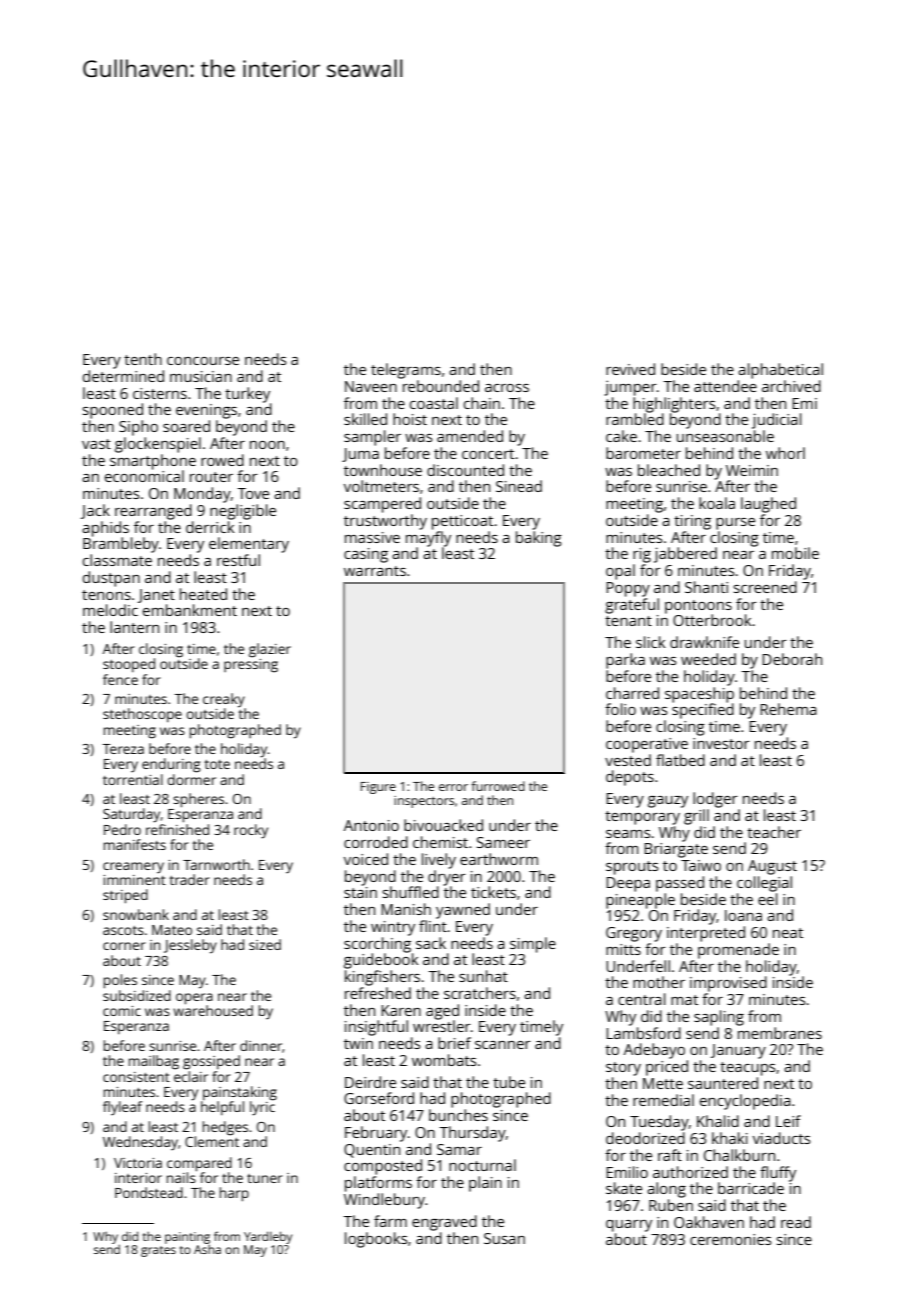 The height and width of the screenshot is (1316, 908). What do you see at coordinates (158, 1251) in the screenshot?
I see `grates` at bounding box center [158, 1251].
